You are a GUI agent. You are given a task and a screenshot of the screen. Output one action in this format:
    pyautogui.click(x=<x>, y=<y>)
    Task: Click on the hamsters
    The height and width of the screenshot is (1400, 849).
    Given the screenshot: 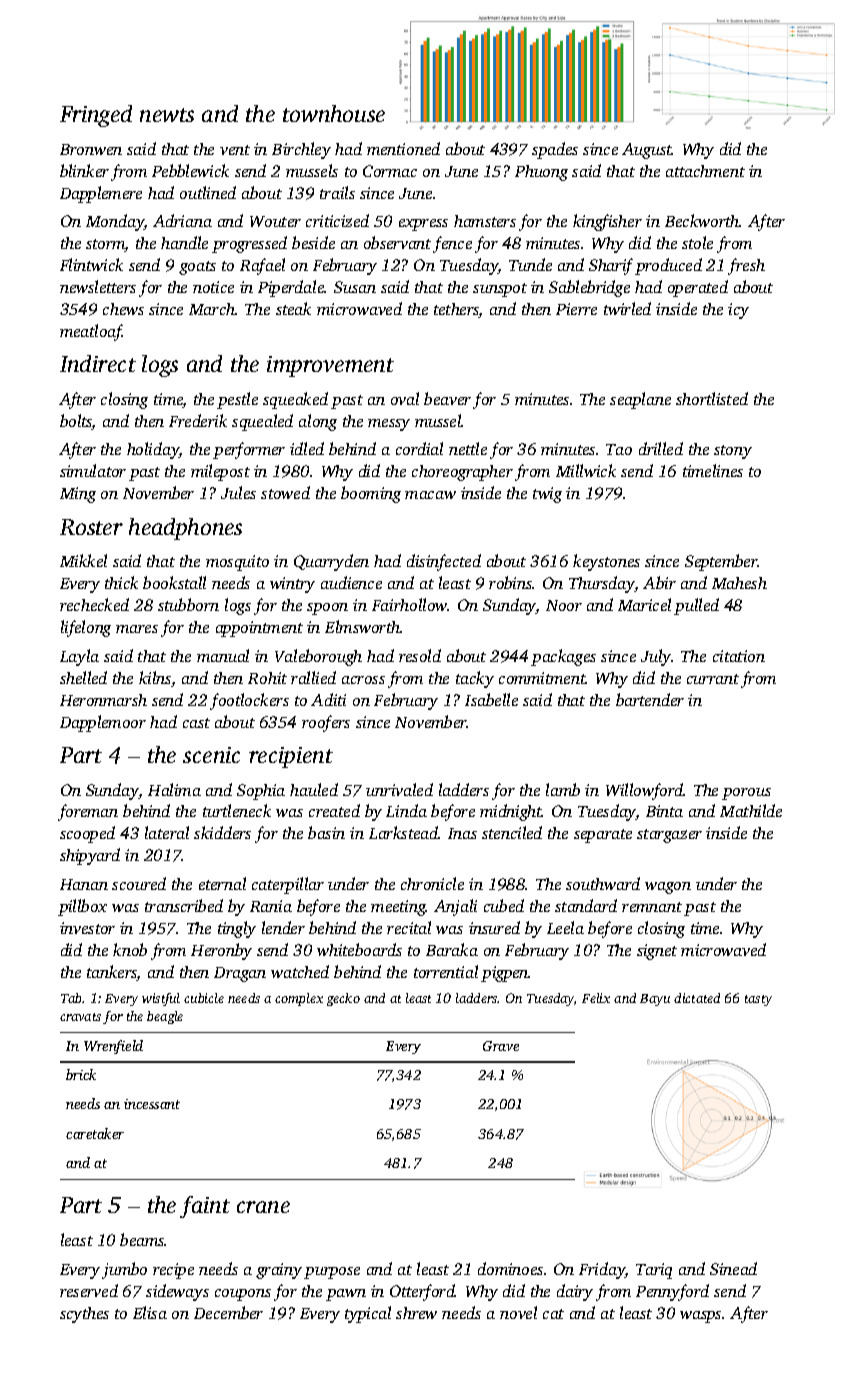 What is the action you would take?
    pyautogui.click(x=485, y=221)
